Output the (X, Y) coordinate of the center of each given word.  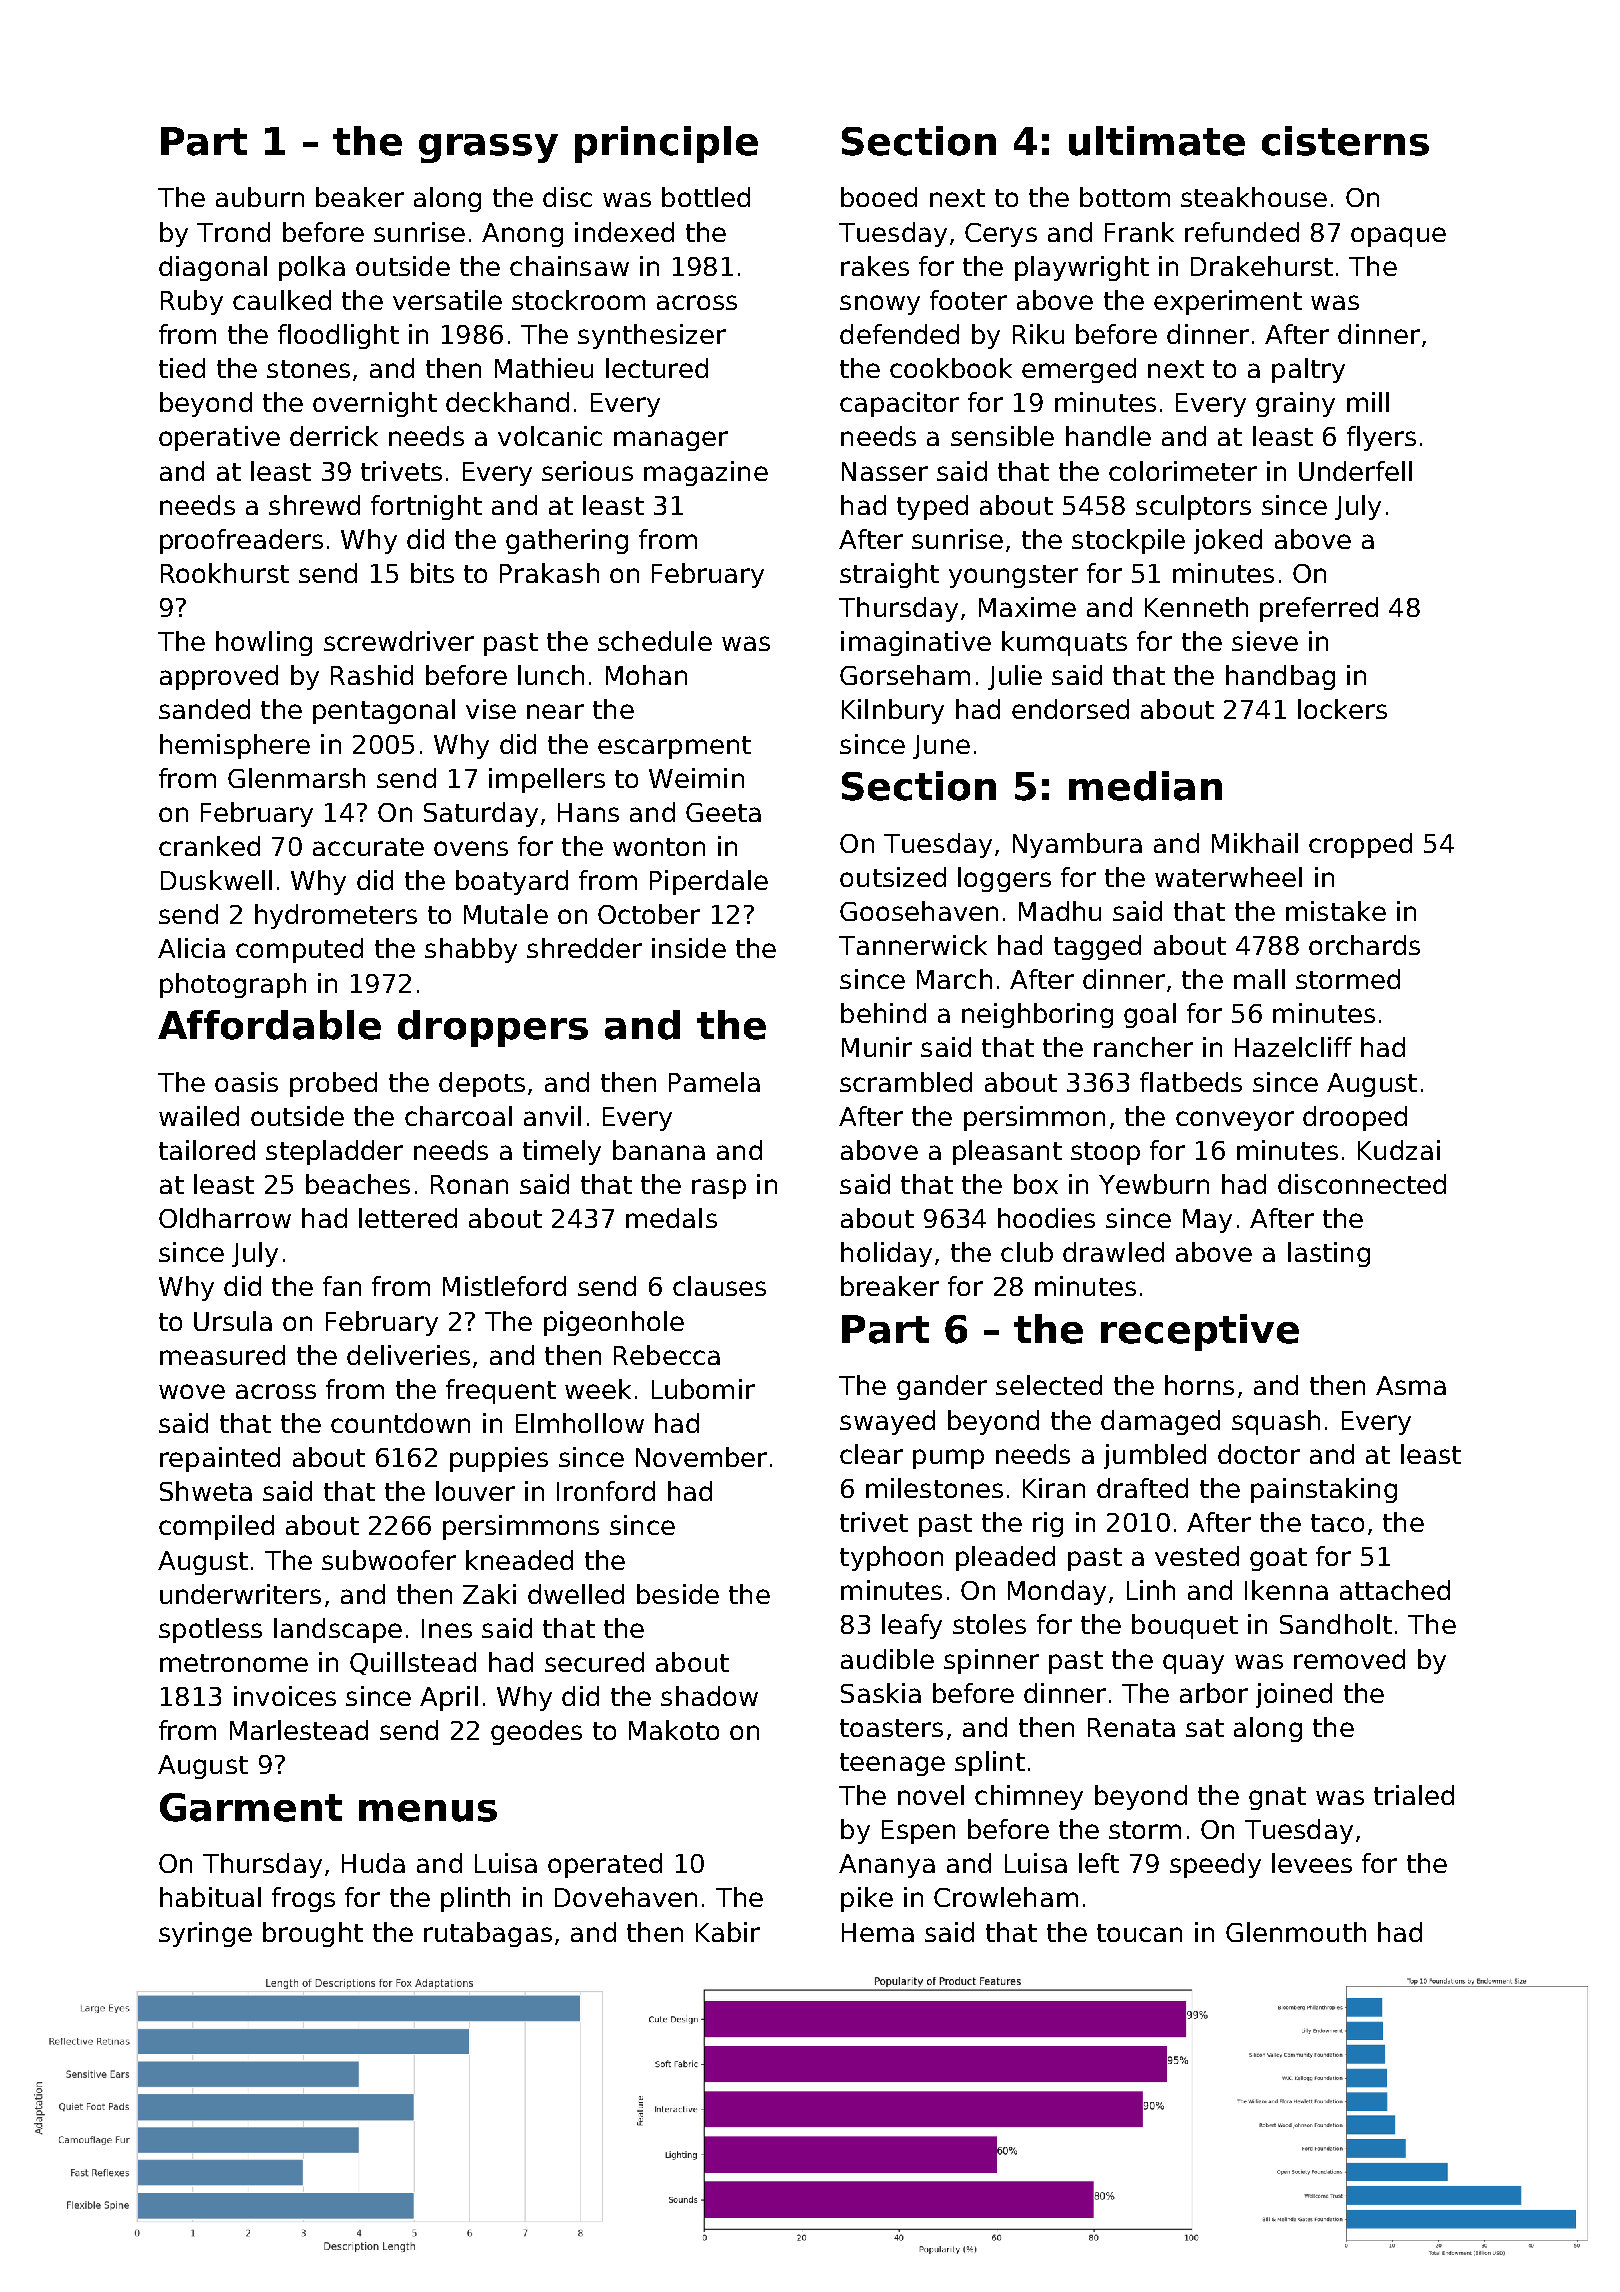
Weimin (696, 778)
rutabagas (488, 1934)
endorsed (1070, 709)
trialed (1414, 1795)
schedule (655, 641)
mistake (1336, 911)
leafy (912, 1626)
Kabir (728, 1932)
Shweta (206, 1491)
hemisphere (235, 746)
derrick (334, 436)
